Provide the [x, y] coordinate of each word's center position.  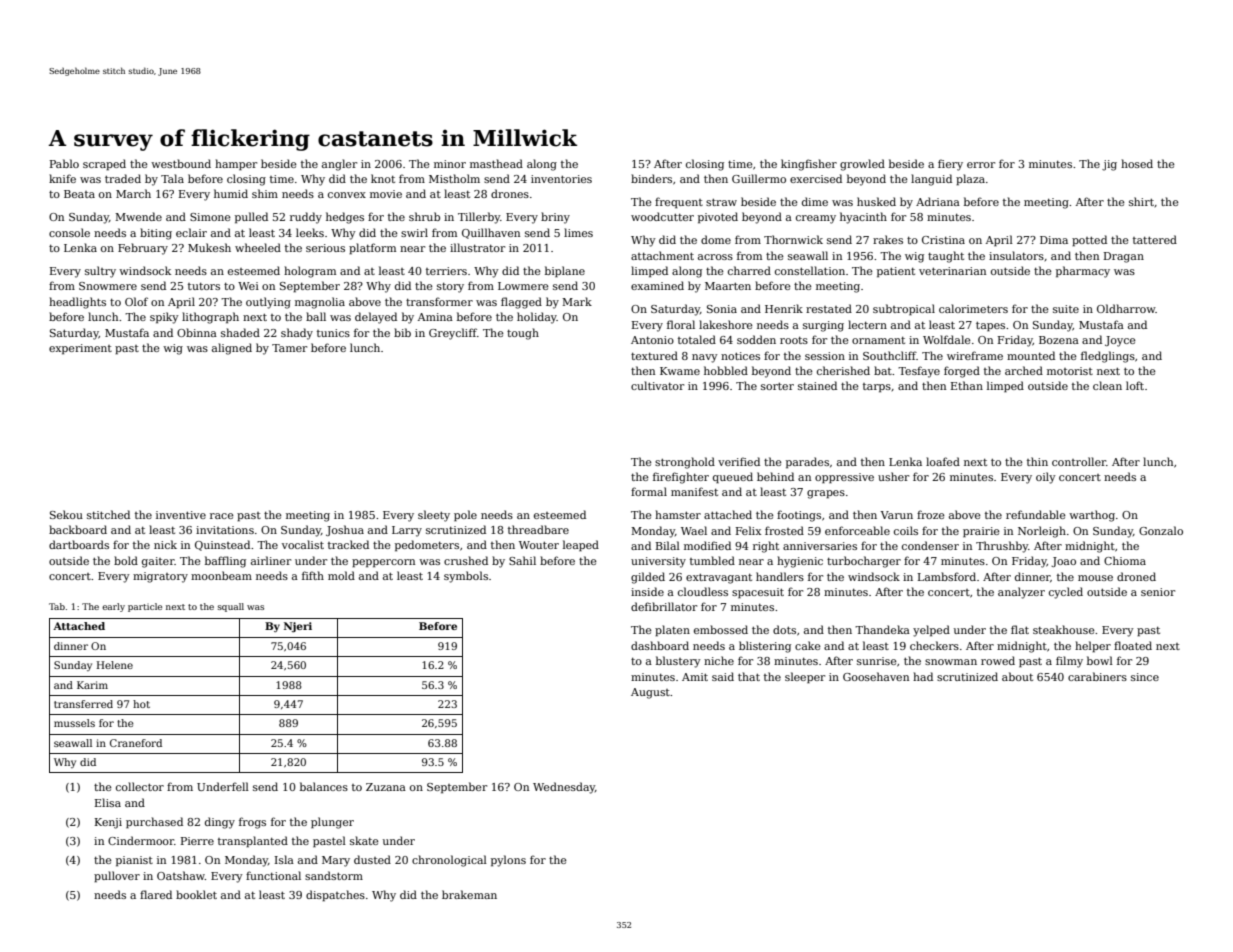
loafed [943, 461]
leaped [581, 546]
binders [651, 178]
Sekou [66, 514]
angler [339, 165]
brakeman [469, 894]
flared [156, 894]
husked [876, 201]
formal [649, 491]
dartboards [79, 544]
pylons [508, 861]
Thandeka [882, 629]
